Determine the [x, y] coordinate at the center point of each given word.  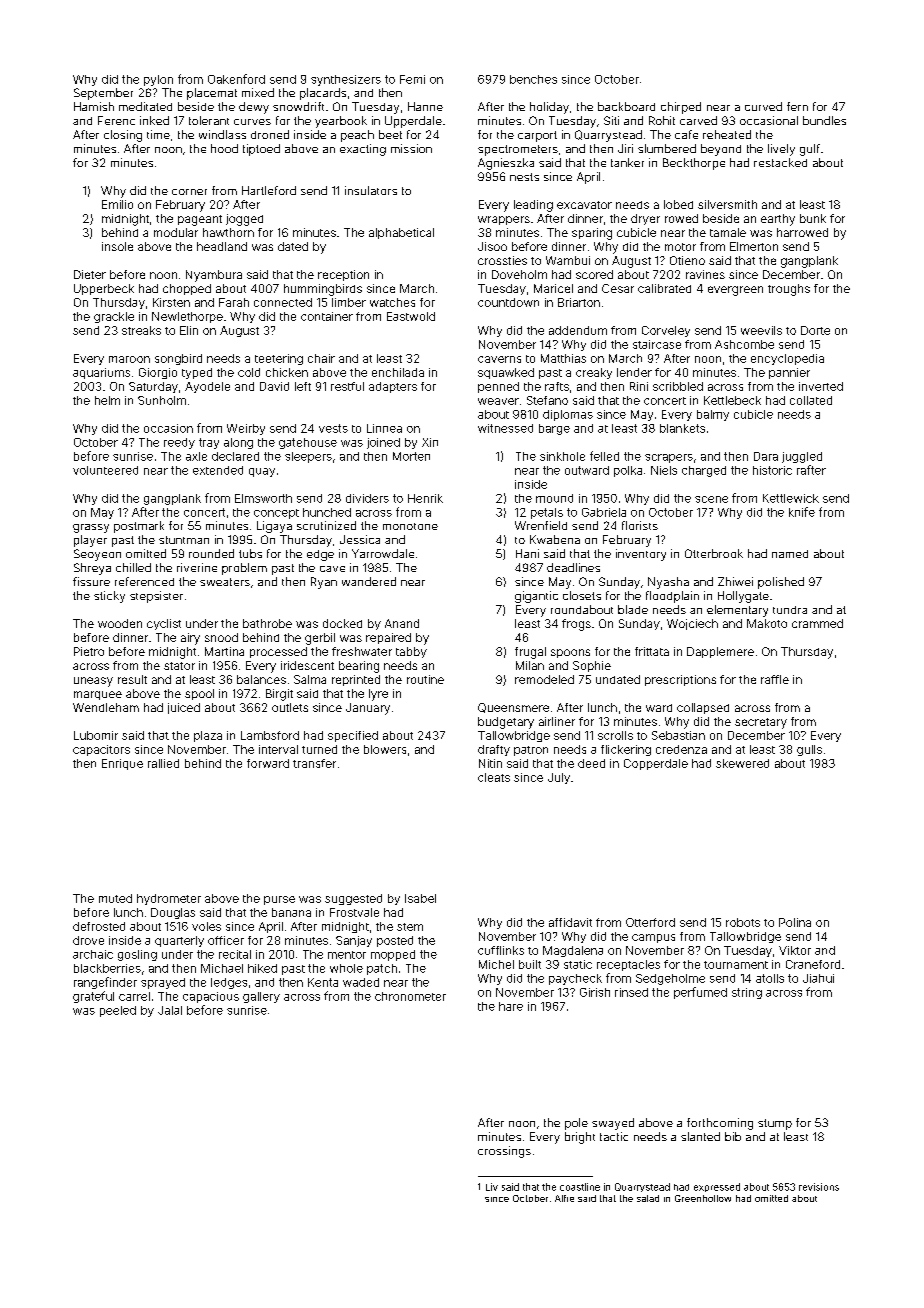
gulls [809, 750]
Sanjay [354, 941]
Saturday [153, 387]
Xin [430, 442]
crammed [817, 623]
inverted [821, 386]
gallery [261, 997]
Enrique [122, 764]
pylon [158, 80]
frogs [576, 625]
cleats [494, 777]
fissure [91, 581]
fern [797, 106]
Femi [412, 79]
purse [279, 900]
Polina [795, 922]
